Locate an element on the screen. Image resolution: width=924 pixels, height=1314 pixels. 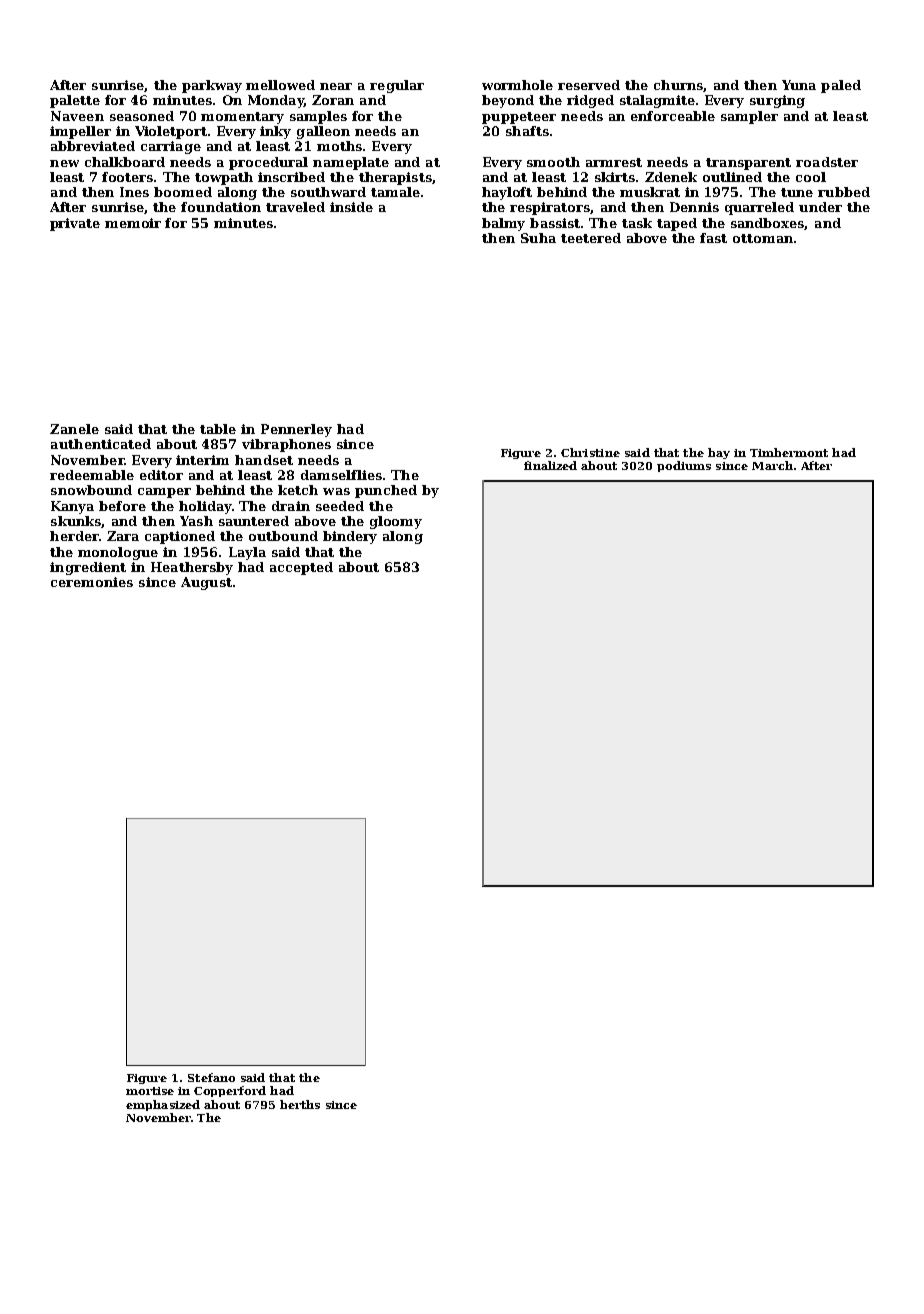
berths is located at coordinates (300, 1104).
